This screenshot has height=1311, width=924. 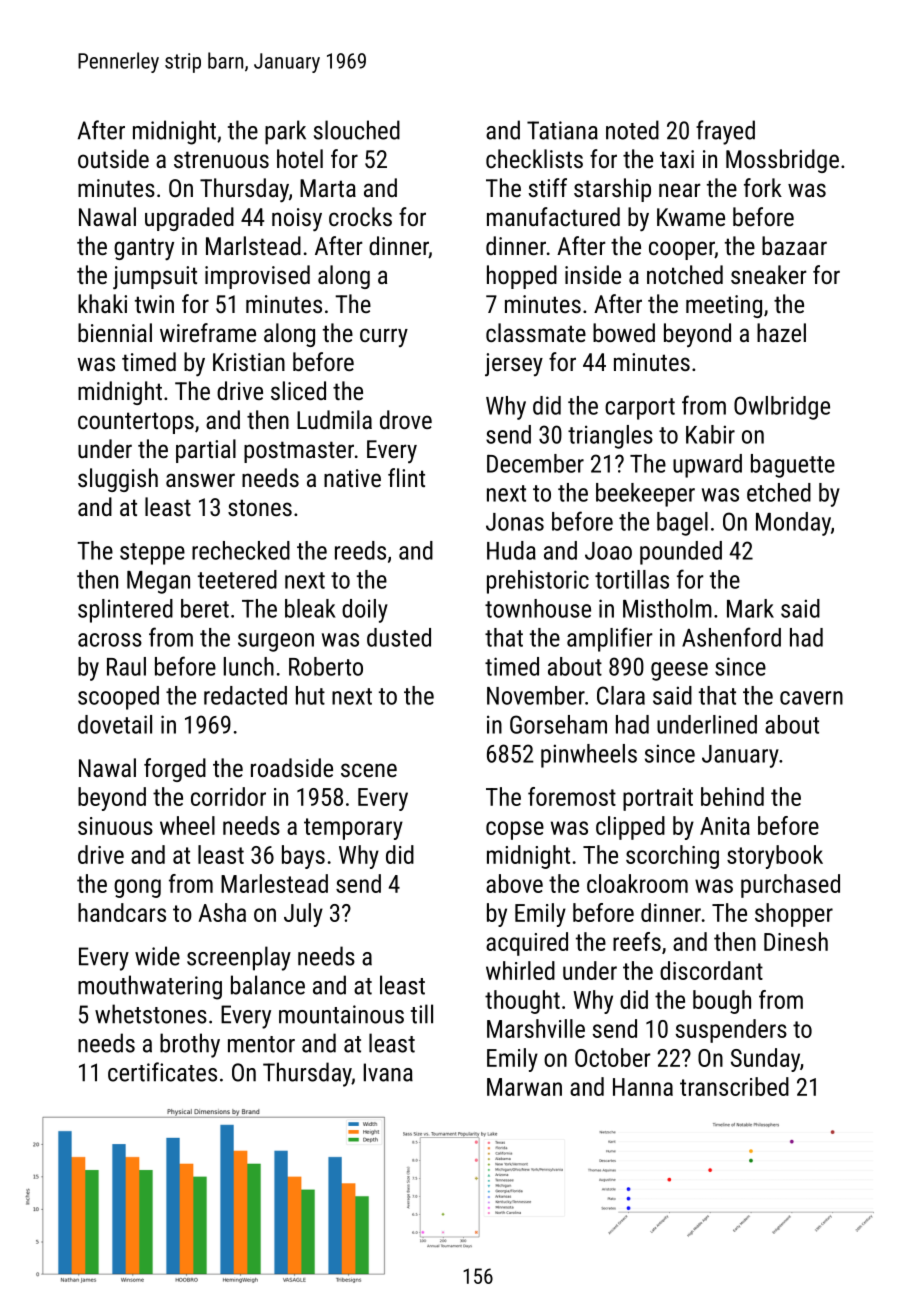 I want to click on frayed, so click(x=725, y=132).
